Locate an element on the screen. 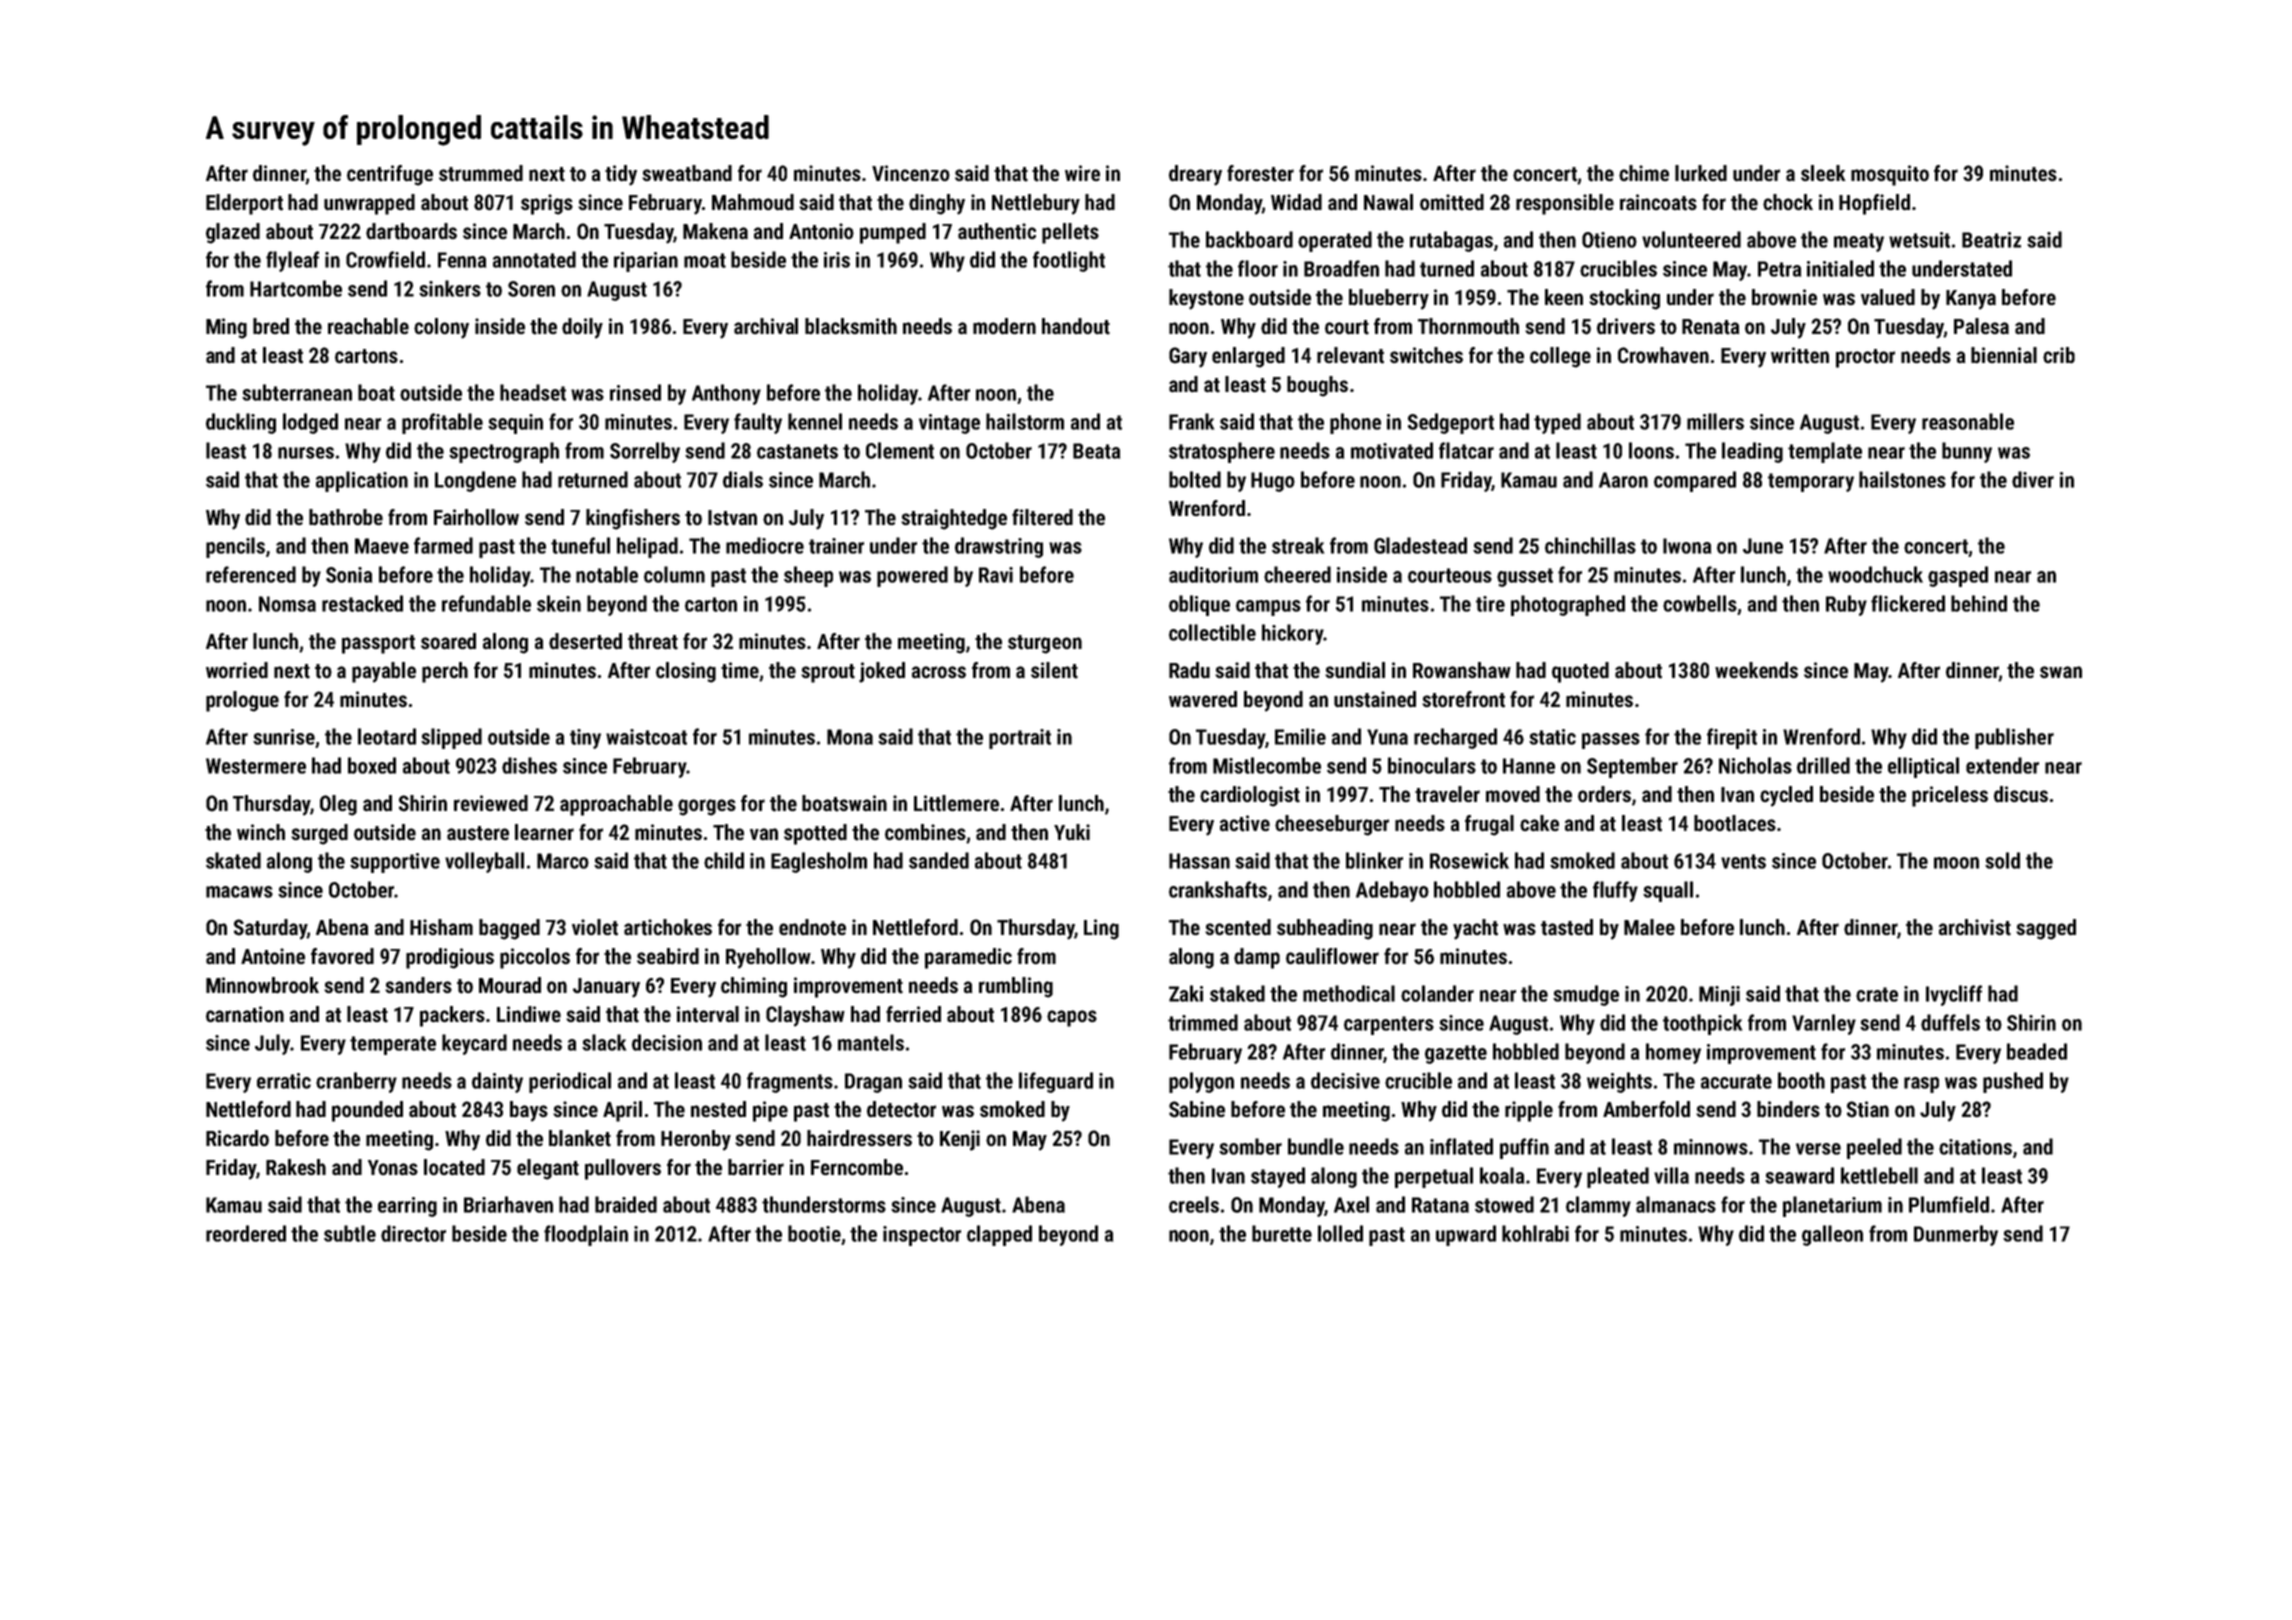 The height and width of the screenshot is (1620, 2292). hickory is located at coordinates (1293, 634).
